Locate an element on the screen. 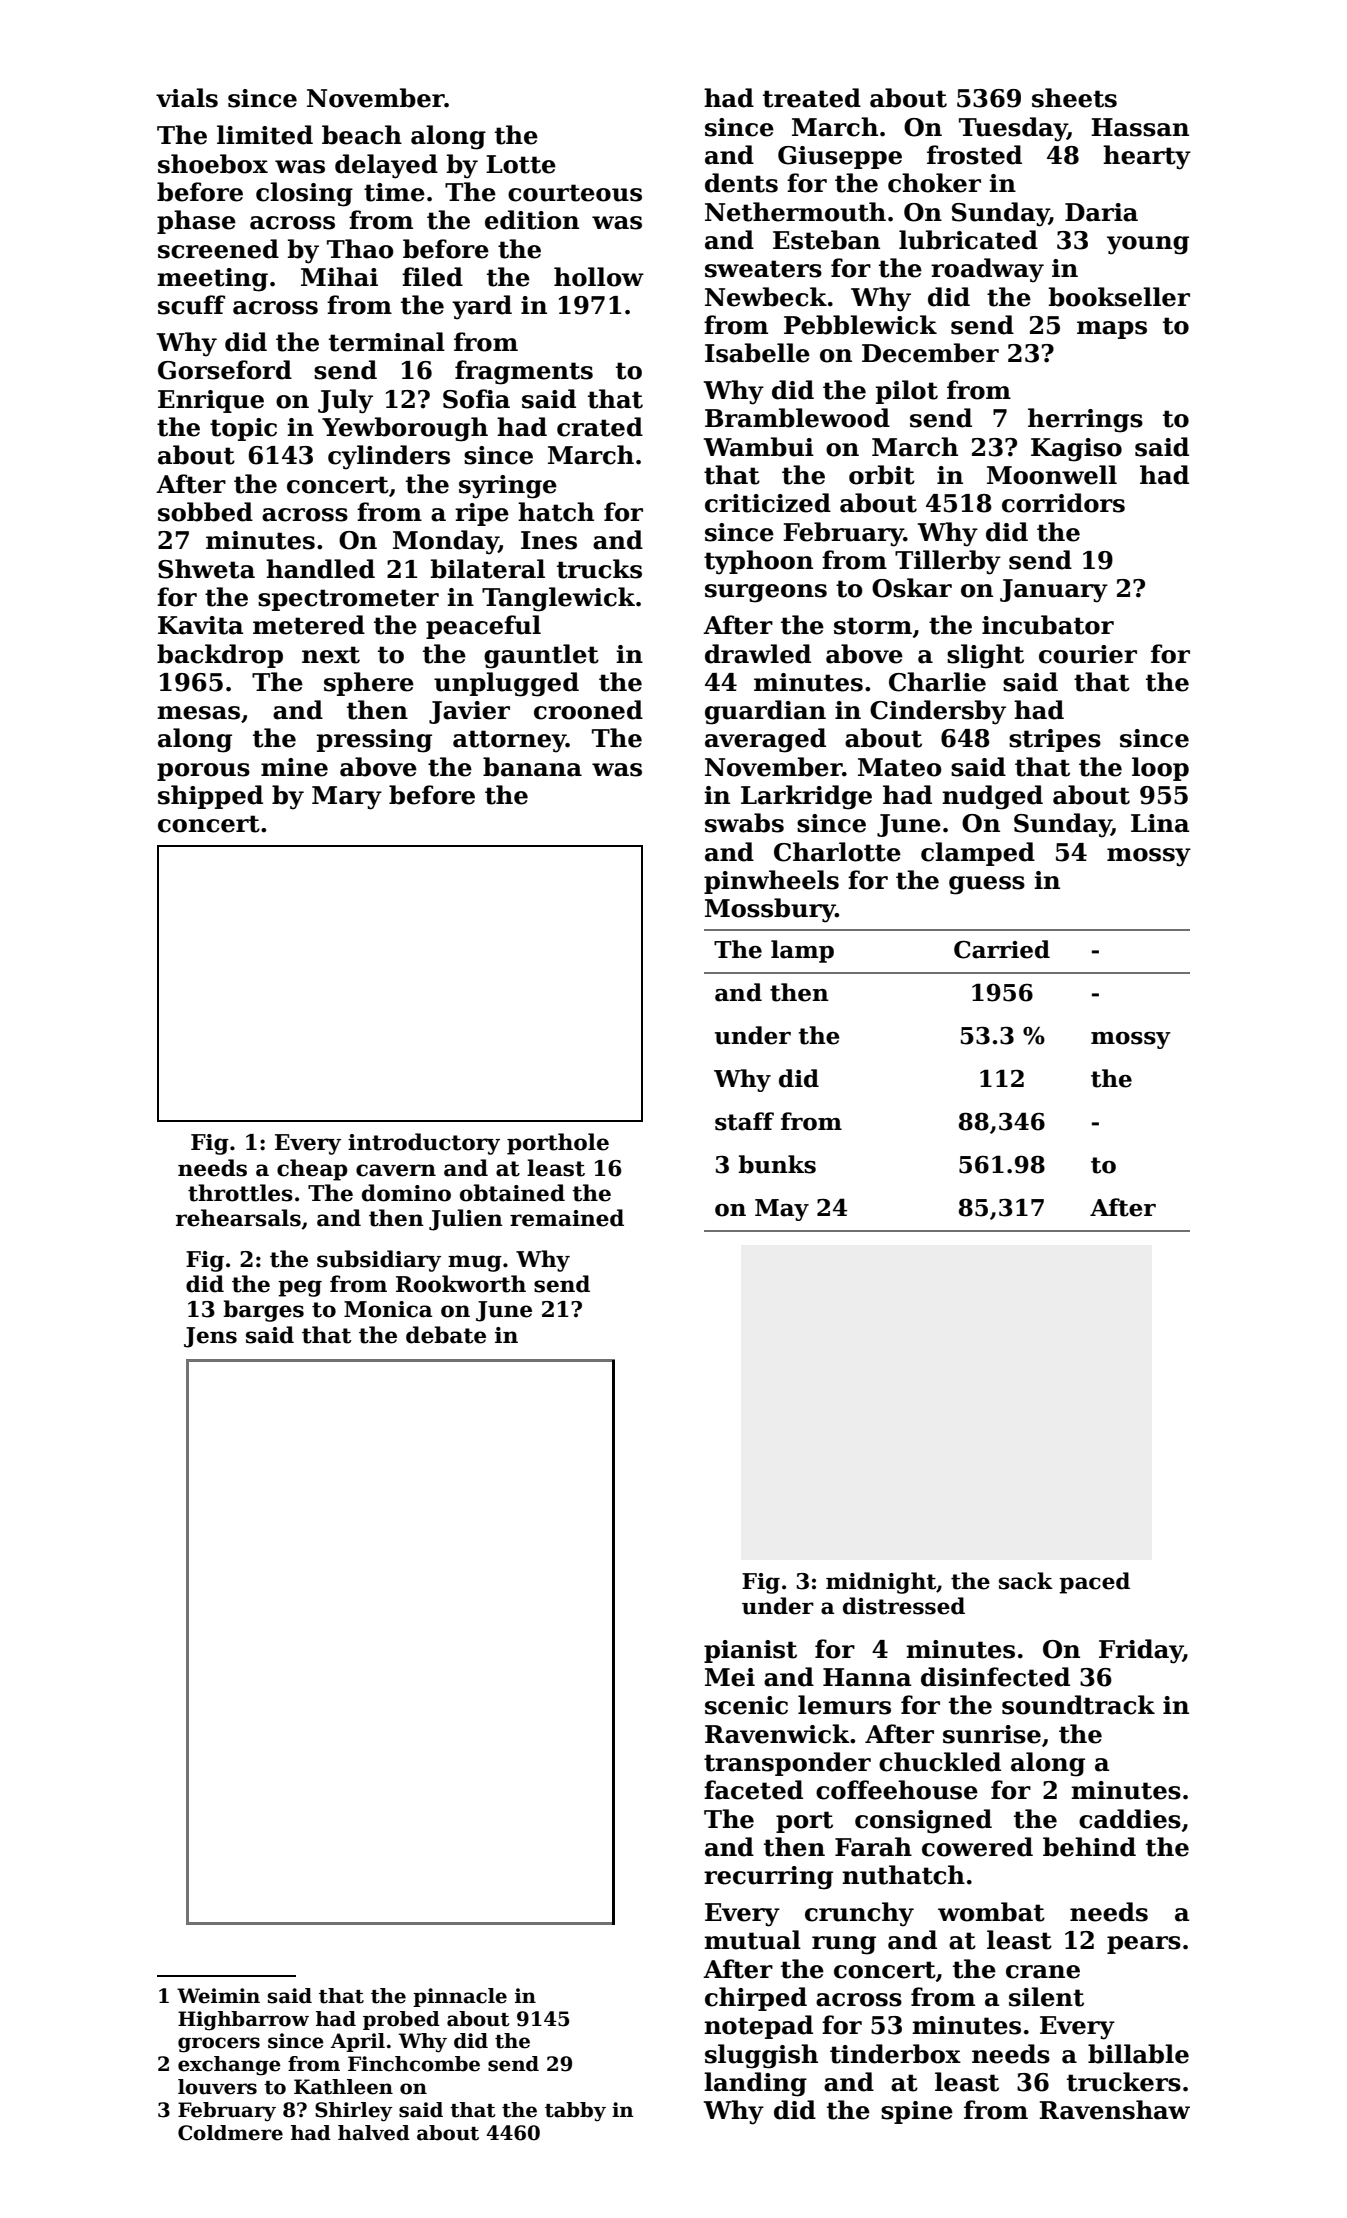  faceted is located at coordinates (753, 1790).
